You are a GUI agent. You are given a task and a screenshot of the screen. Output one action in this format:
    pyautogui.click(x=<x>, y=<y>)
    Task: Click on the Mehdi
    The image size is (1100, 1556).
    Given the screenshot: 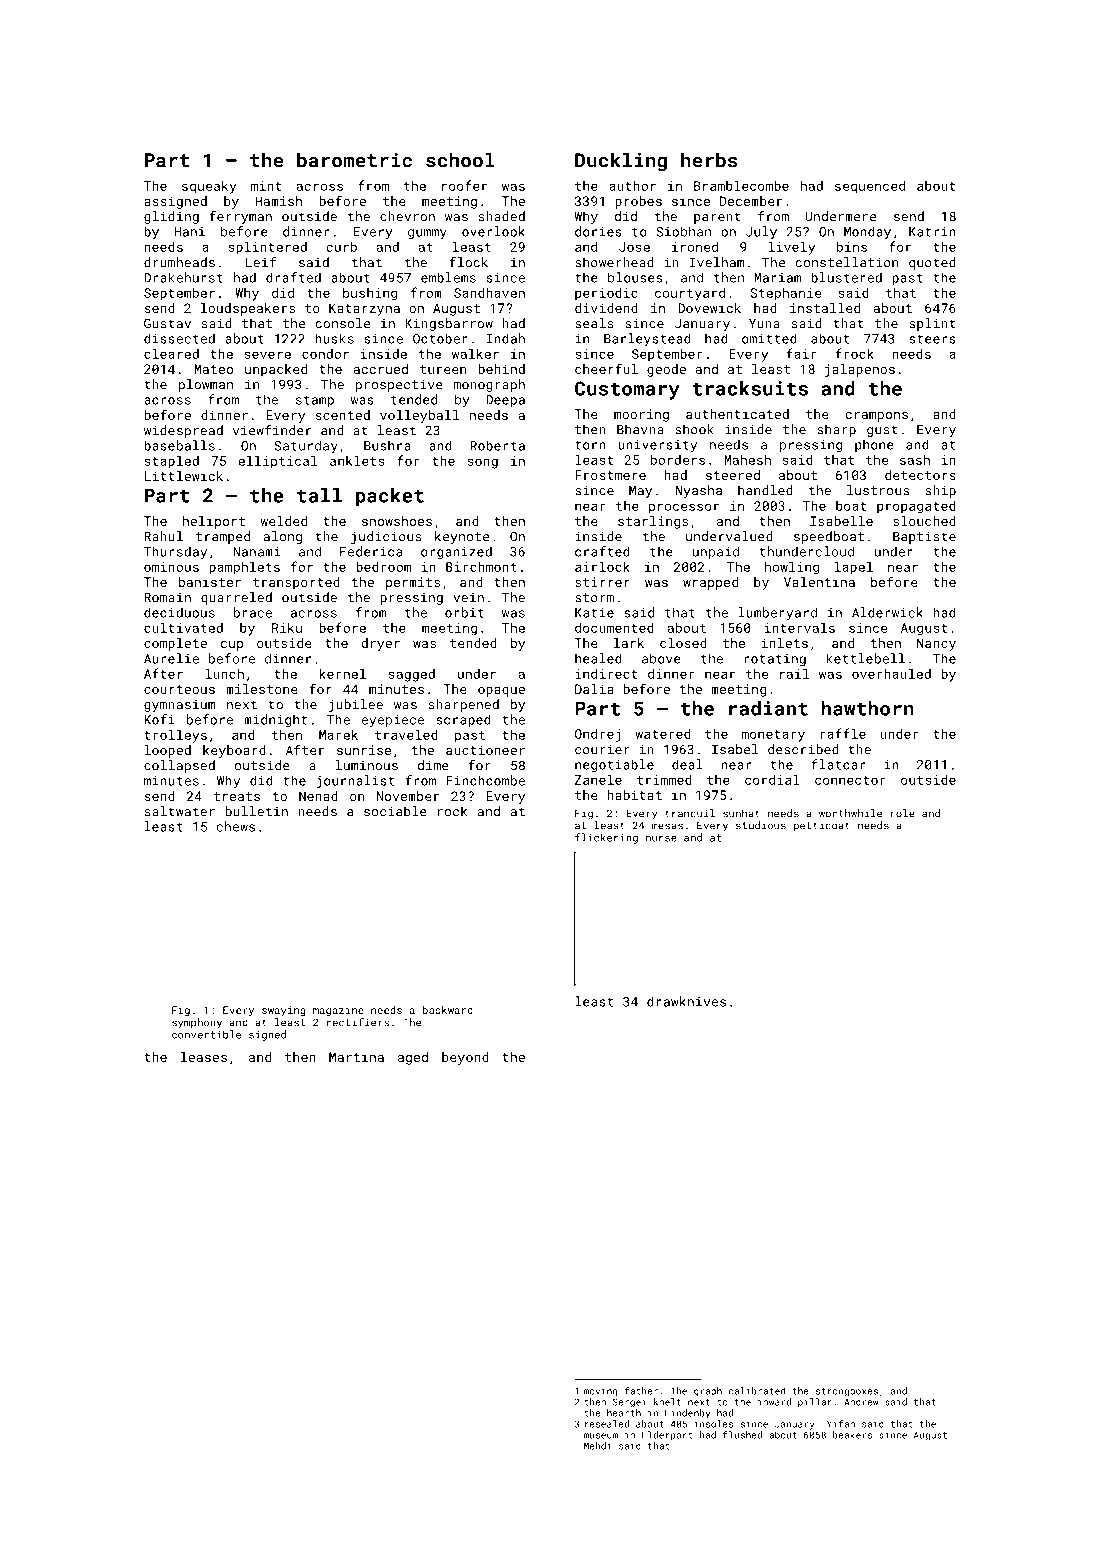 What is the action you would take?
    pyautogui.click(x=598, y=1446)
